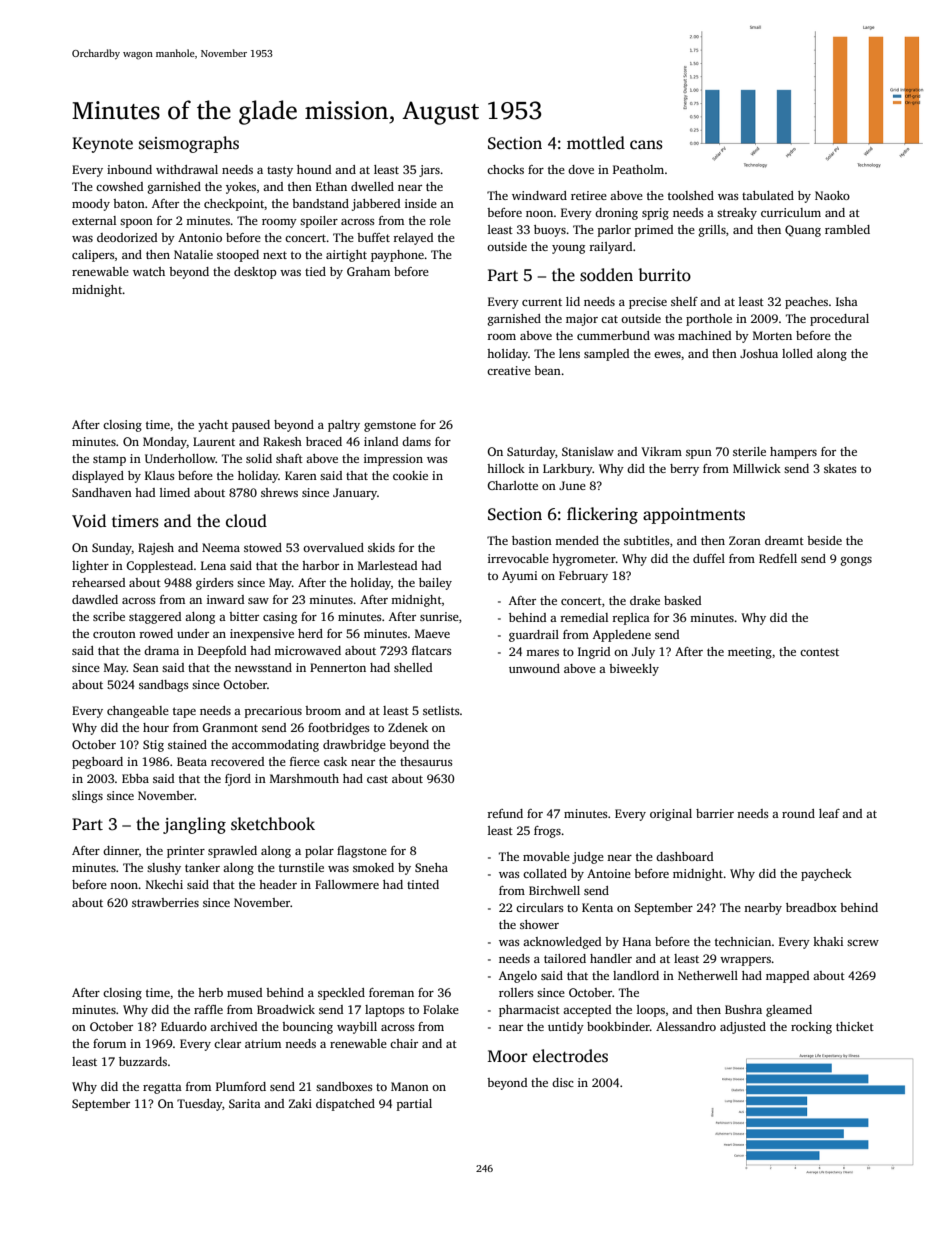 Image resolution: width=952 pixels, height=1233 pixels. I want to click on Antonio, so click(200, 237).
